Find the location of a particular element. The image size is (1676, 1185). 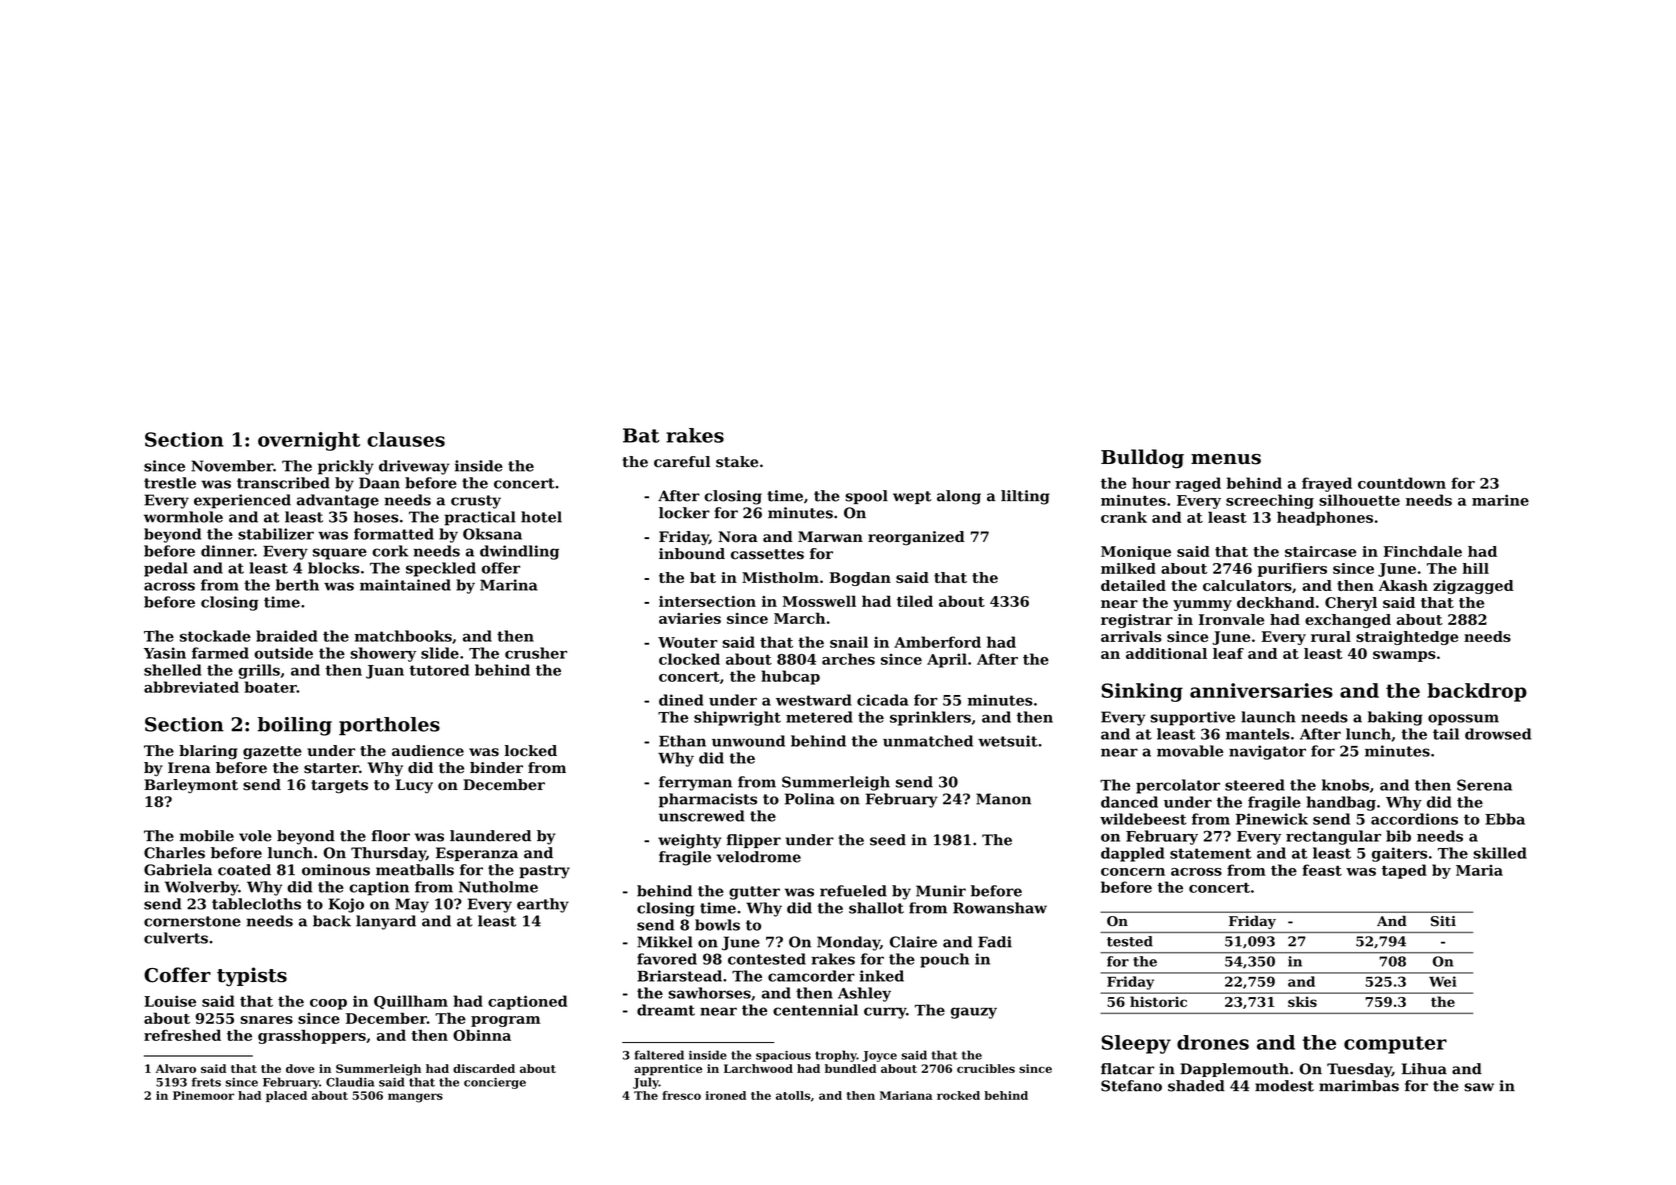

menus is located at coordinates (1226, 459).
